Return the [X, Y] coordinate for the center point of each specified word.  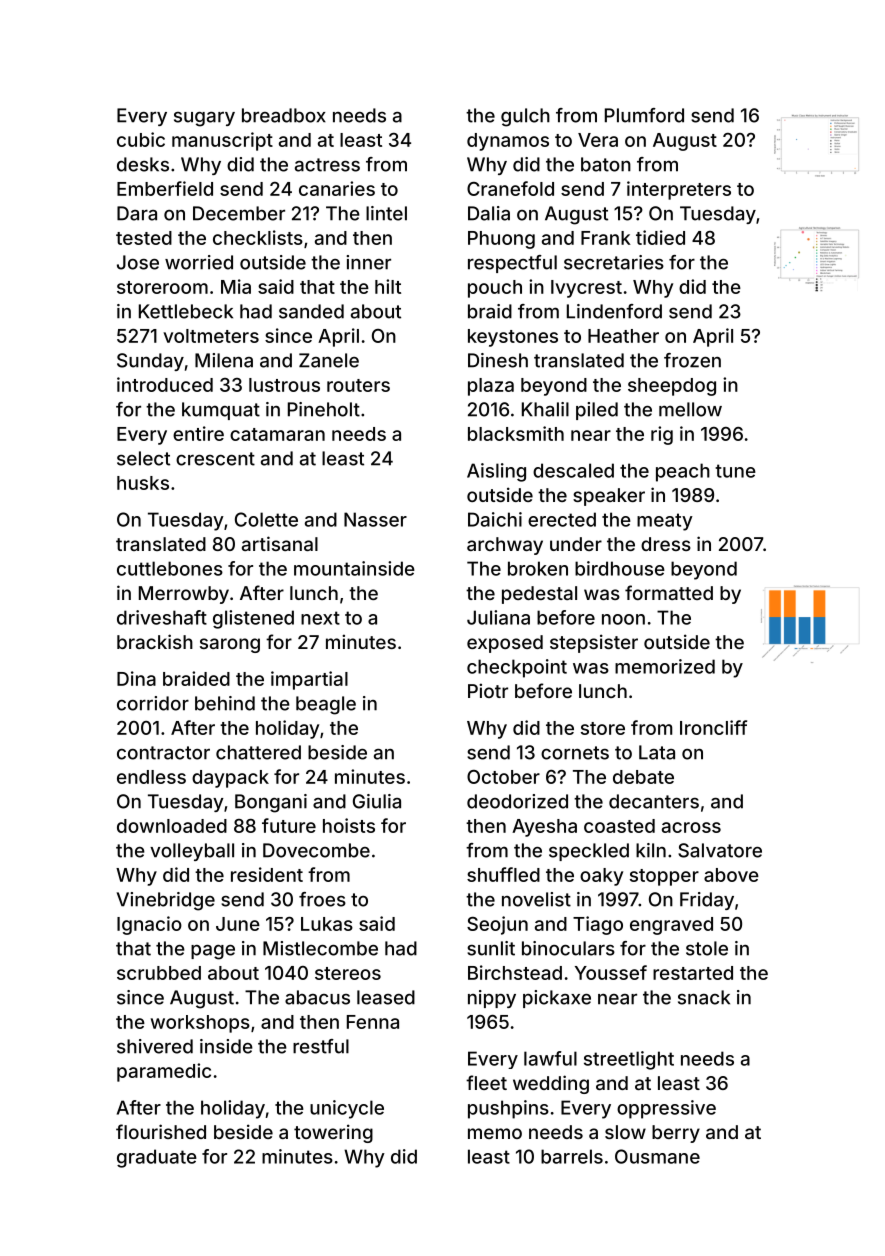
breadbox [284, 115]
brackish [155, 641]
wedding [551, 1084]
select [143, 458]
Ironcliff [713, 727]
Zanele [329, 360]
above [731, 875]
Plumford [644, 115]
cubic [141, 139]
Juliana [498, 617]
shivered [155, 1046]
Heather [623, 336]
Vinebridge [166, 901]
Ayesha [544, 828]
